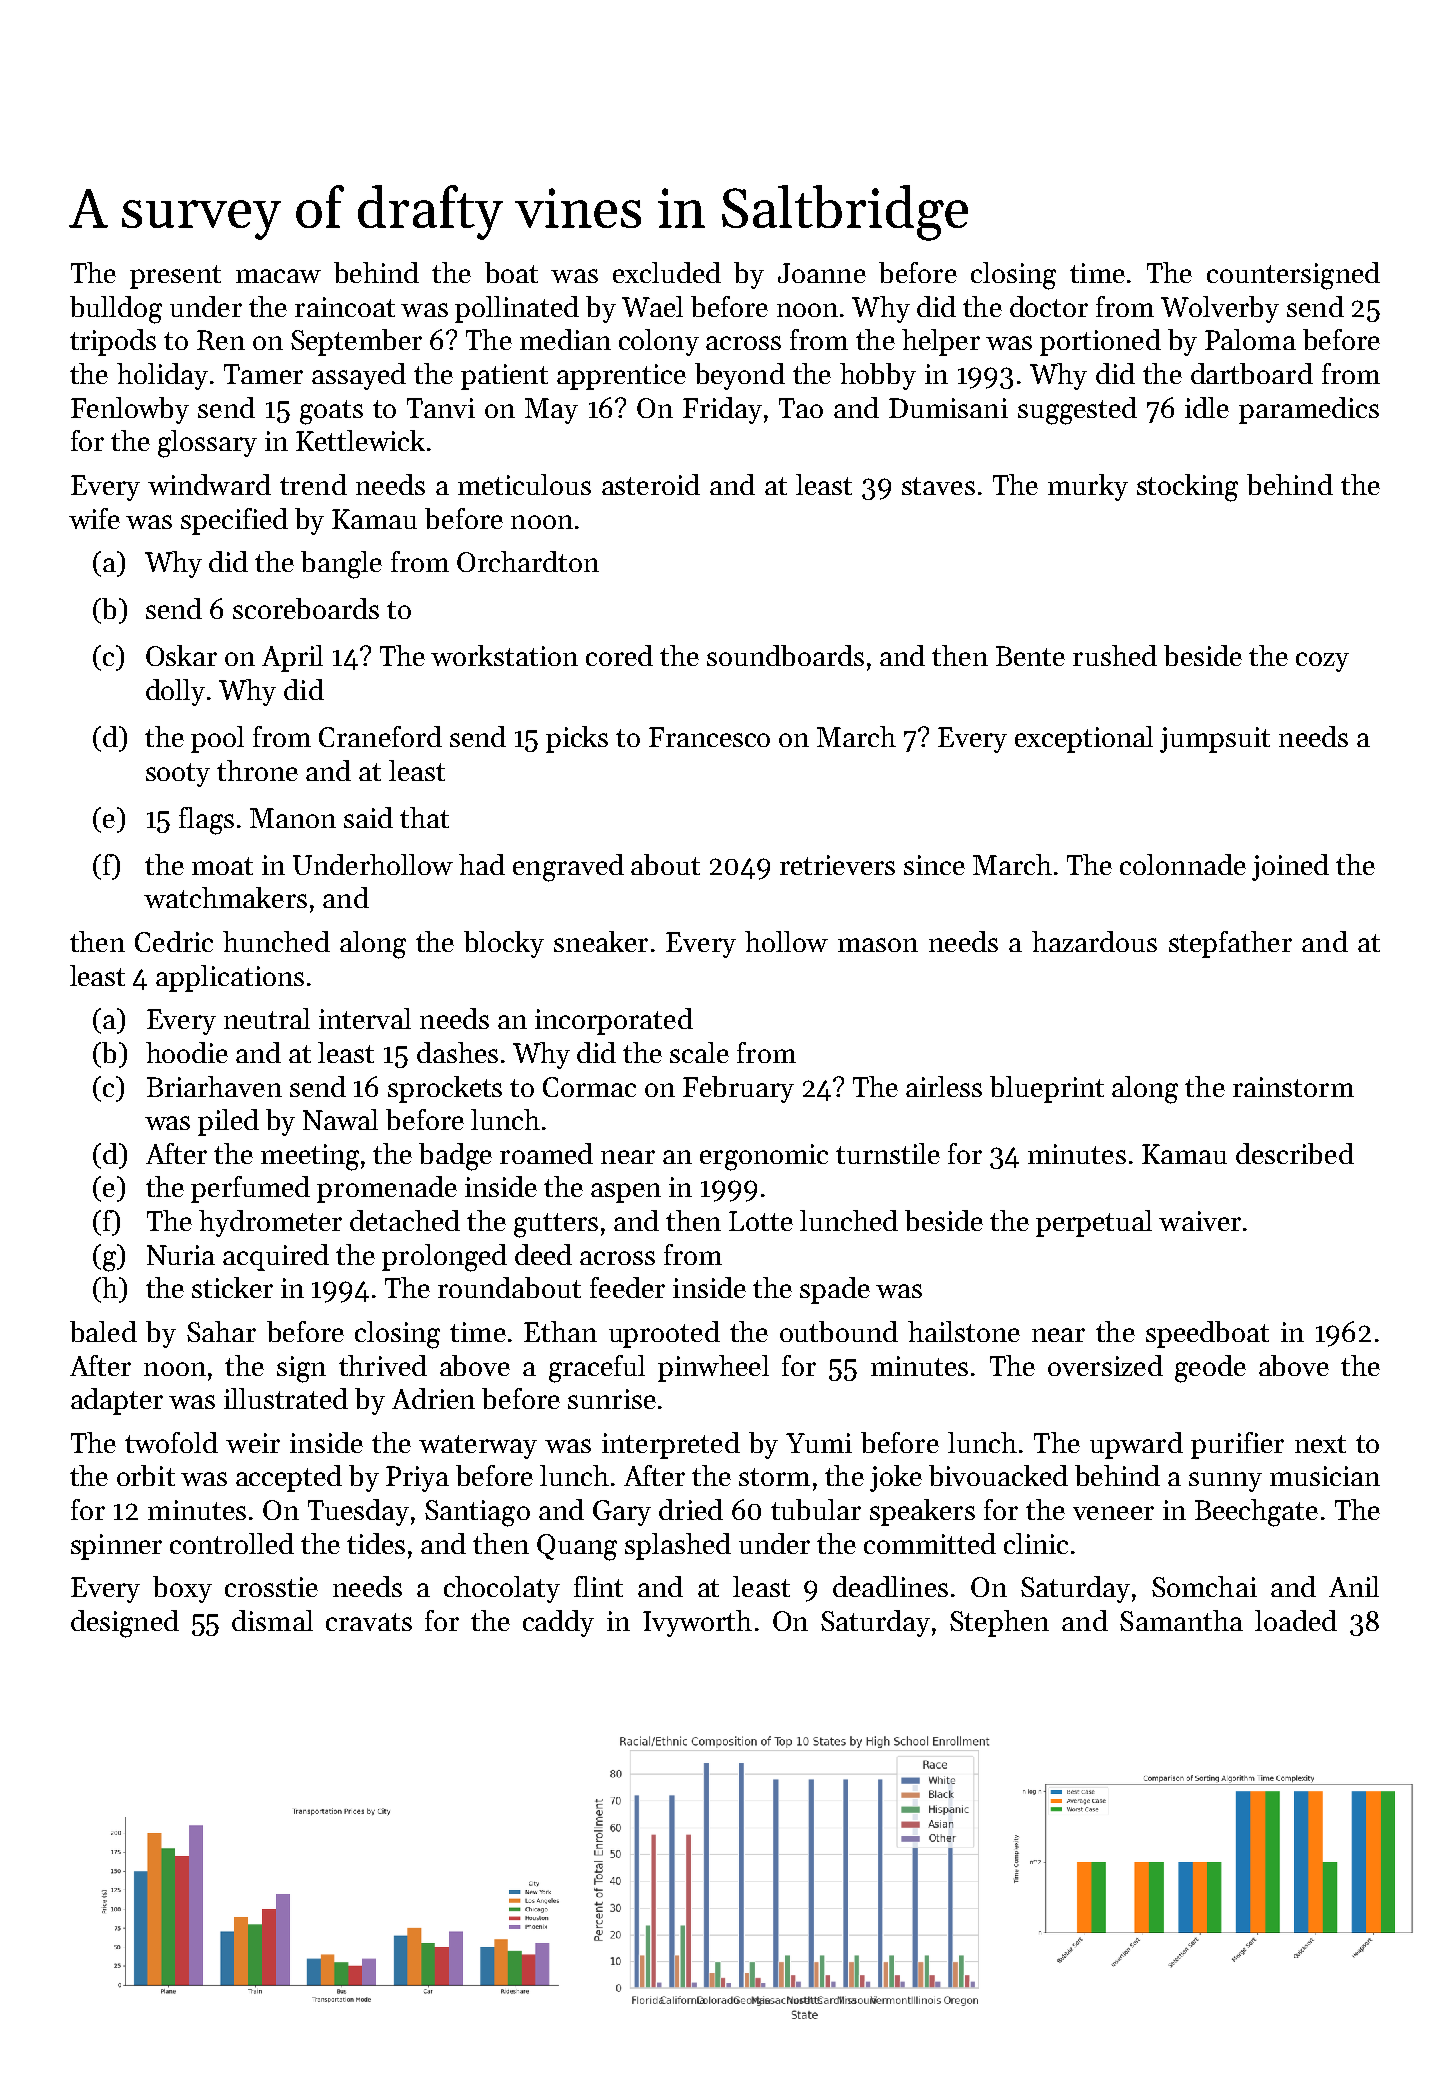 The image size is (1450, 2100). I want to click on raincoat, so click(345, 307).
